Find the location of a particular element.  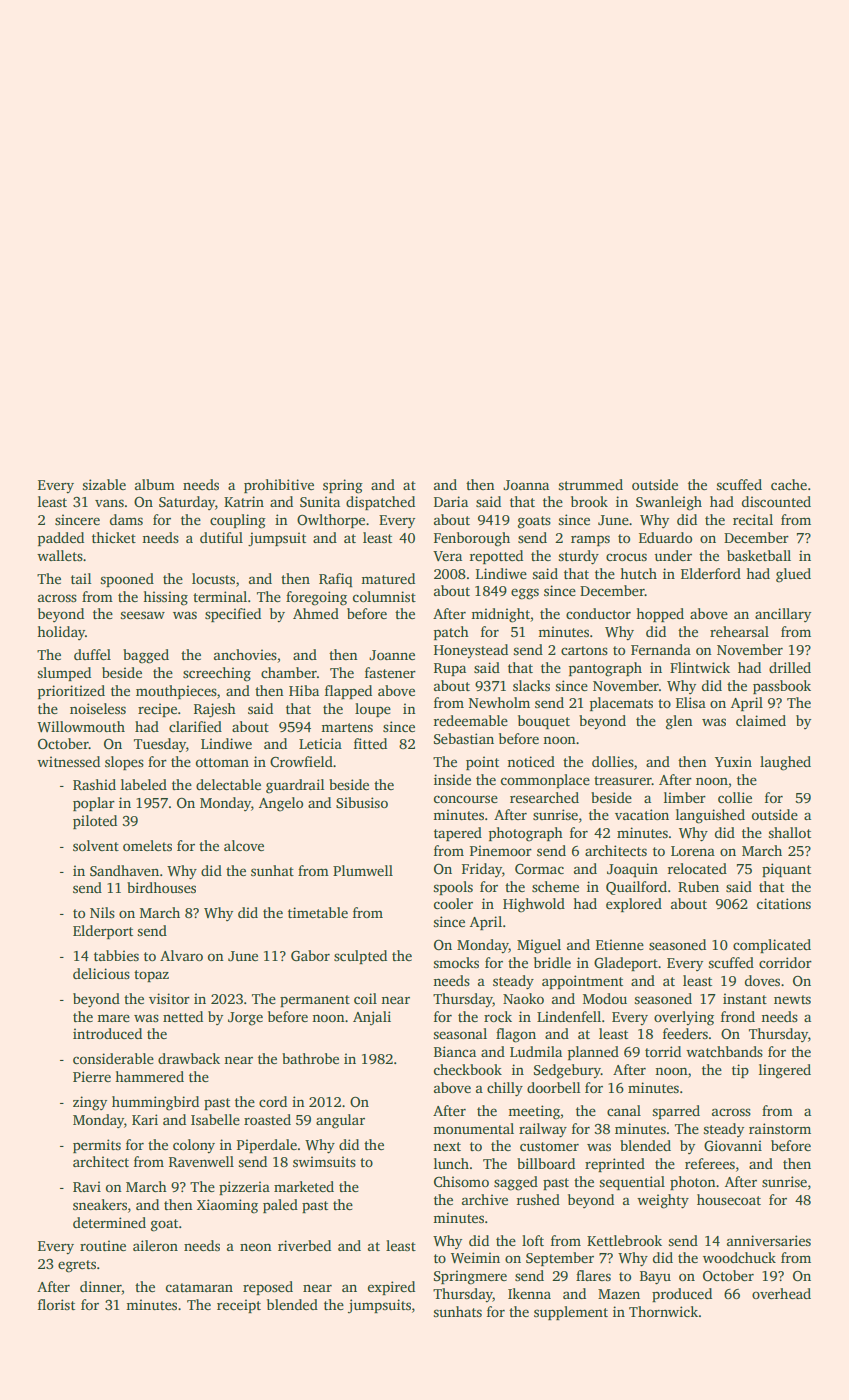

languished is located at coordinates (710, 816).
